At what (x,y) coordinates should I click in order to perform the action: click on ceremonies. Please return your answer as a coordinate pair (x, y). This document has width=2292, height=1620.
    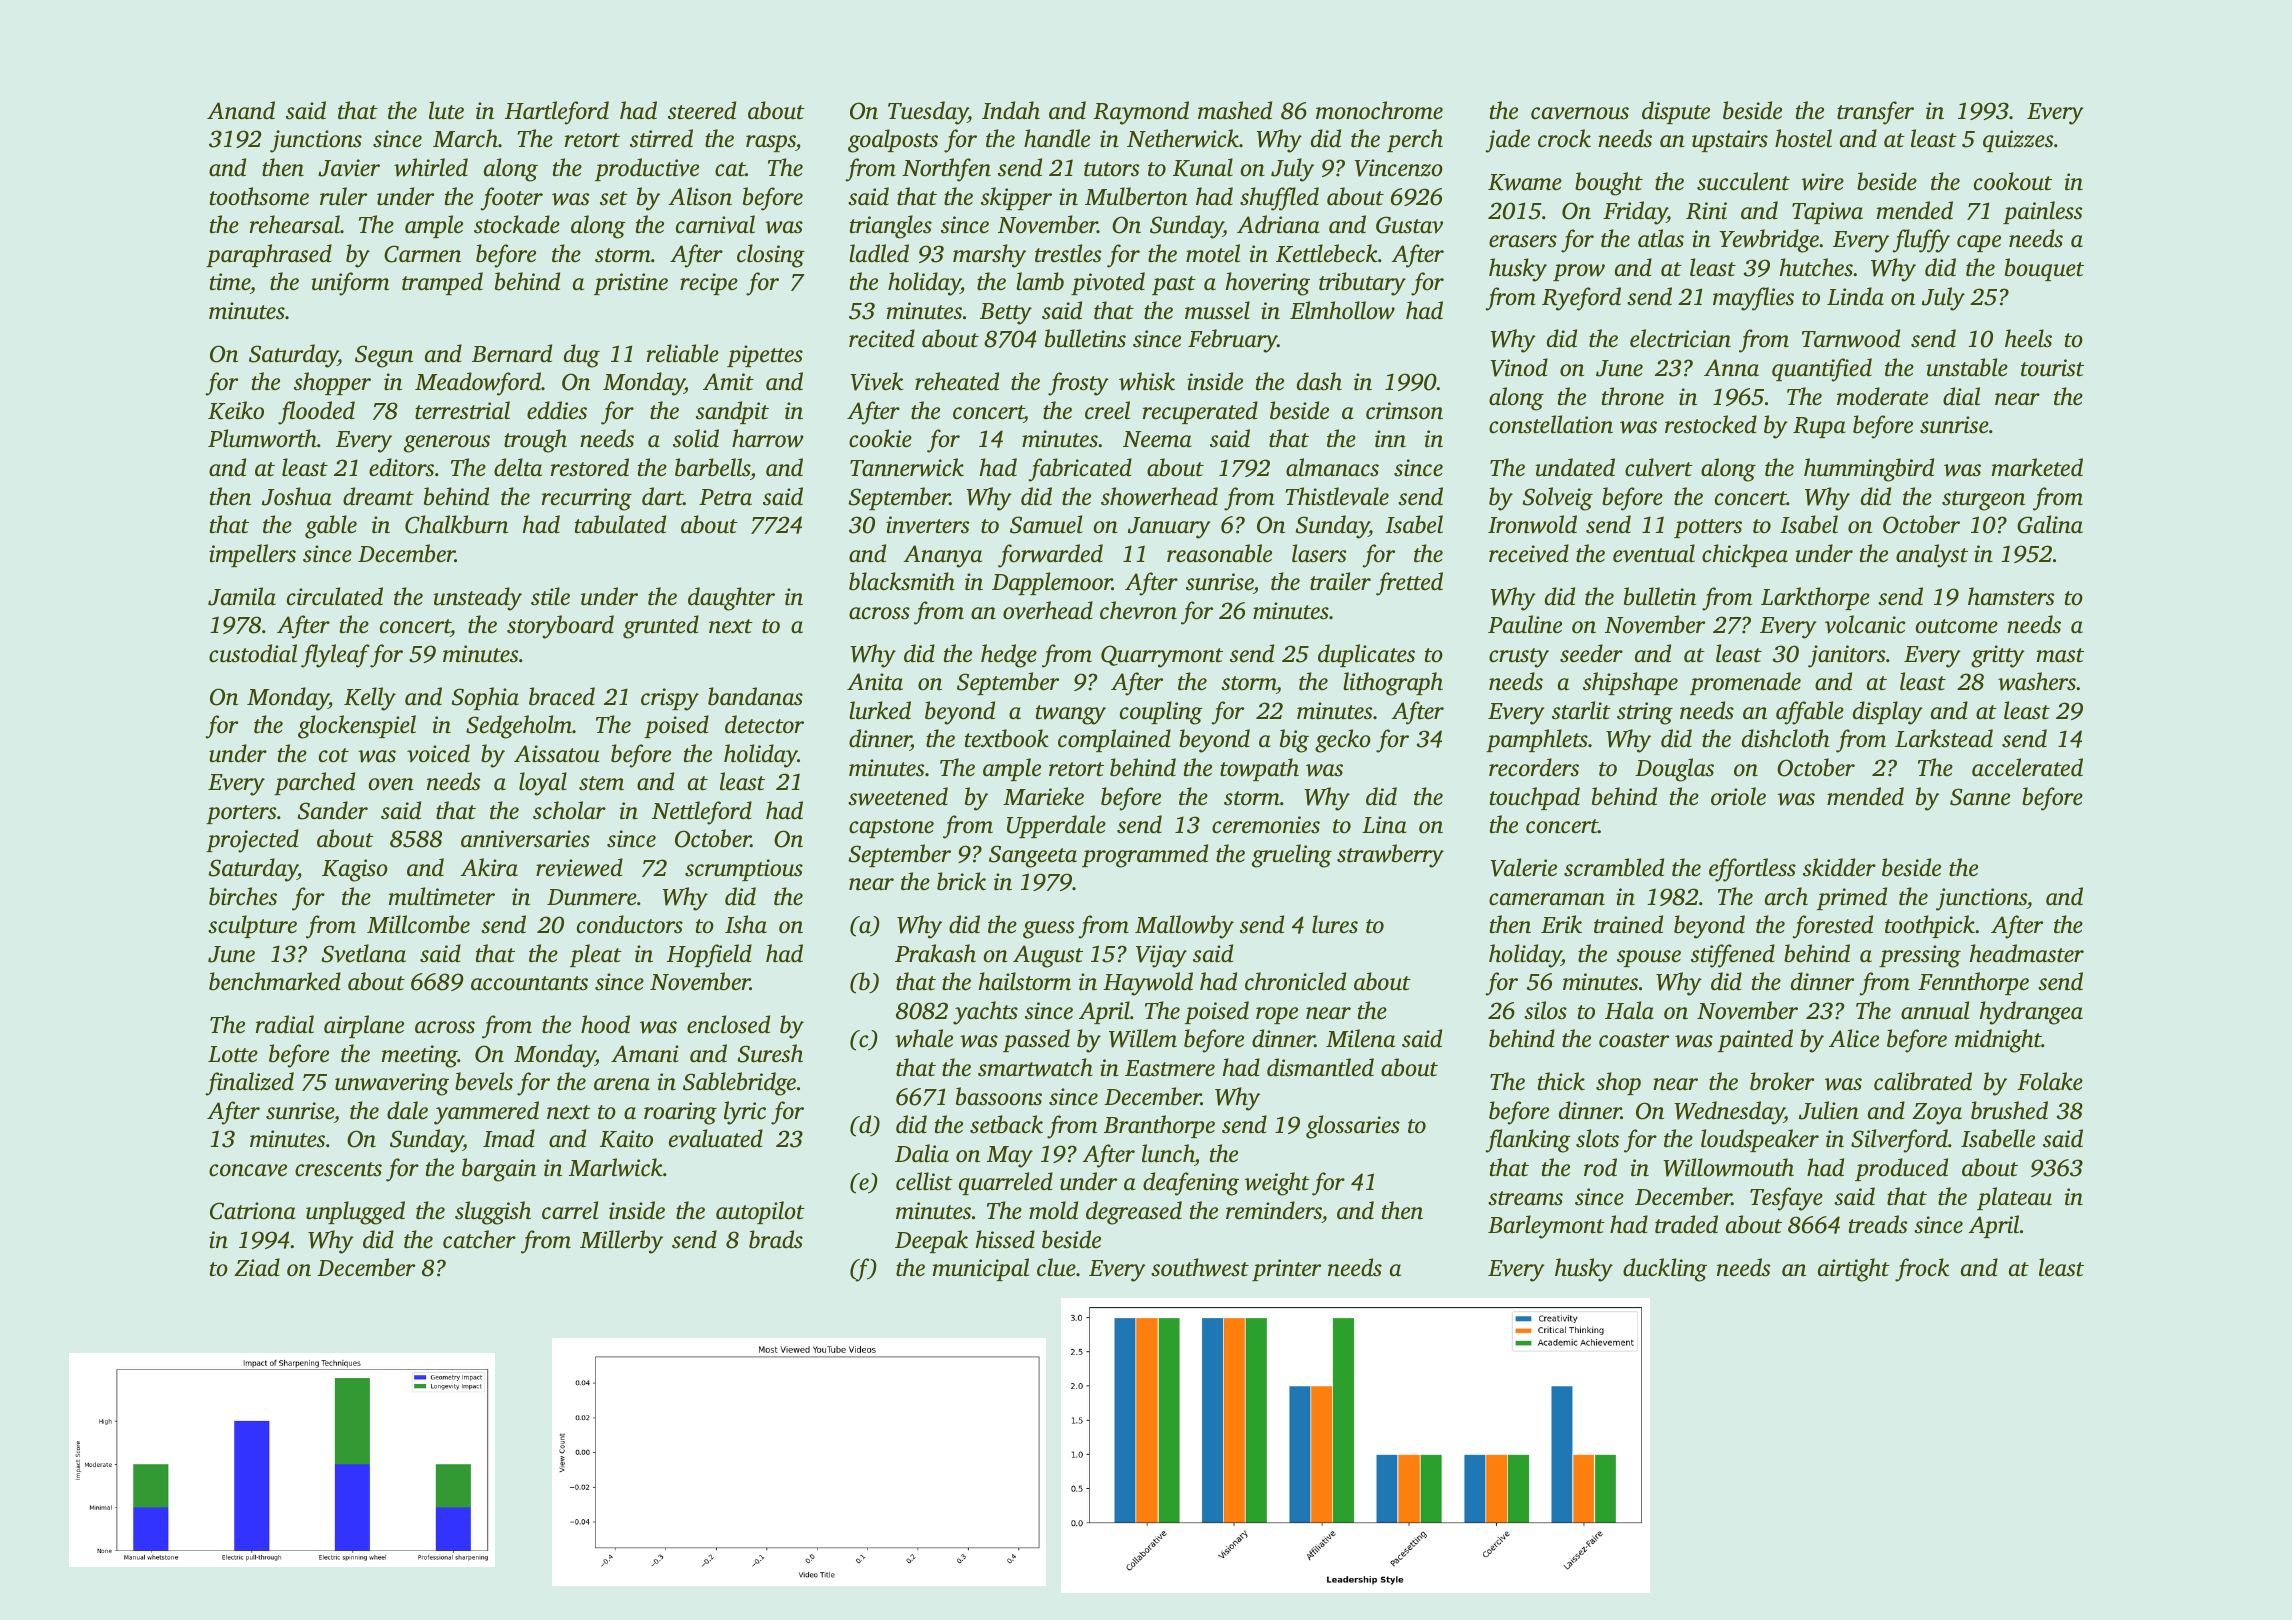
    Looking at the image, I should click on (1266, 825).
